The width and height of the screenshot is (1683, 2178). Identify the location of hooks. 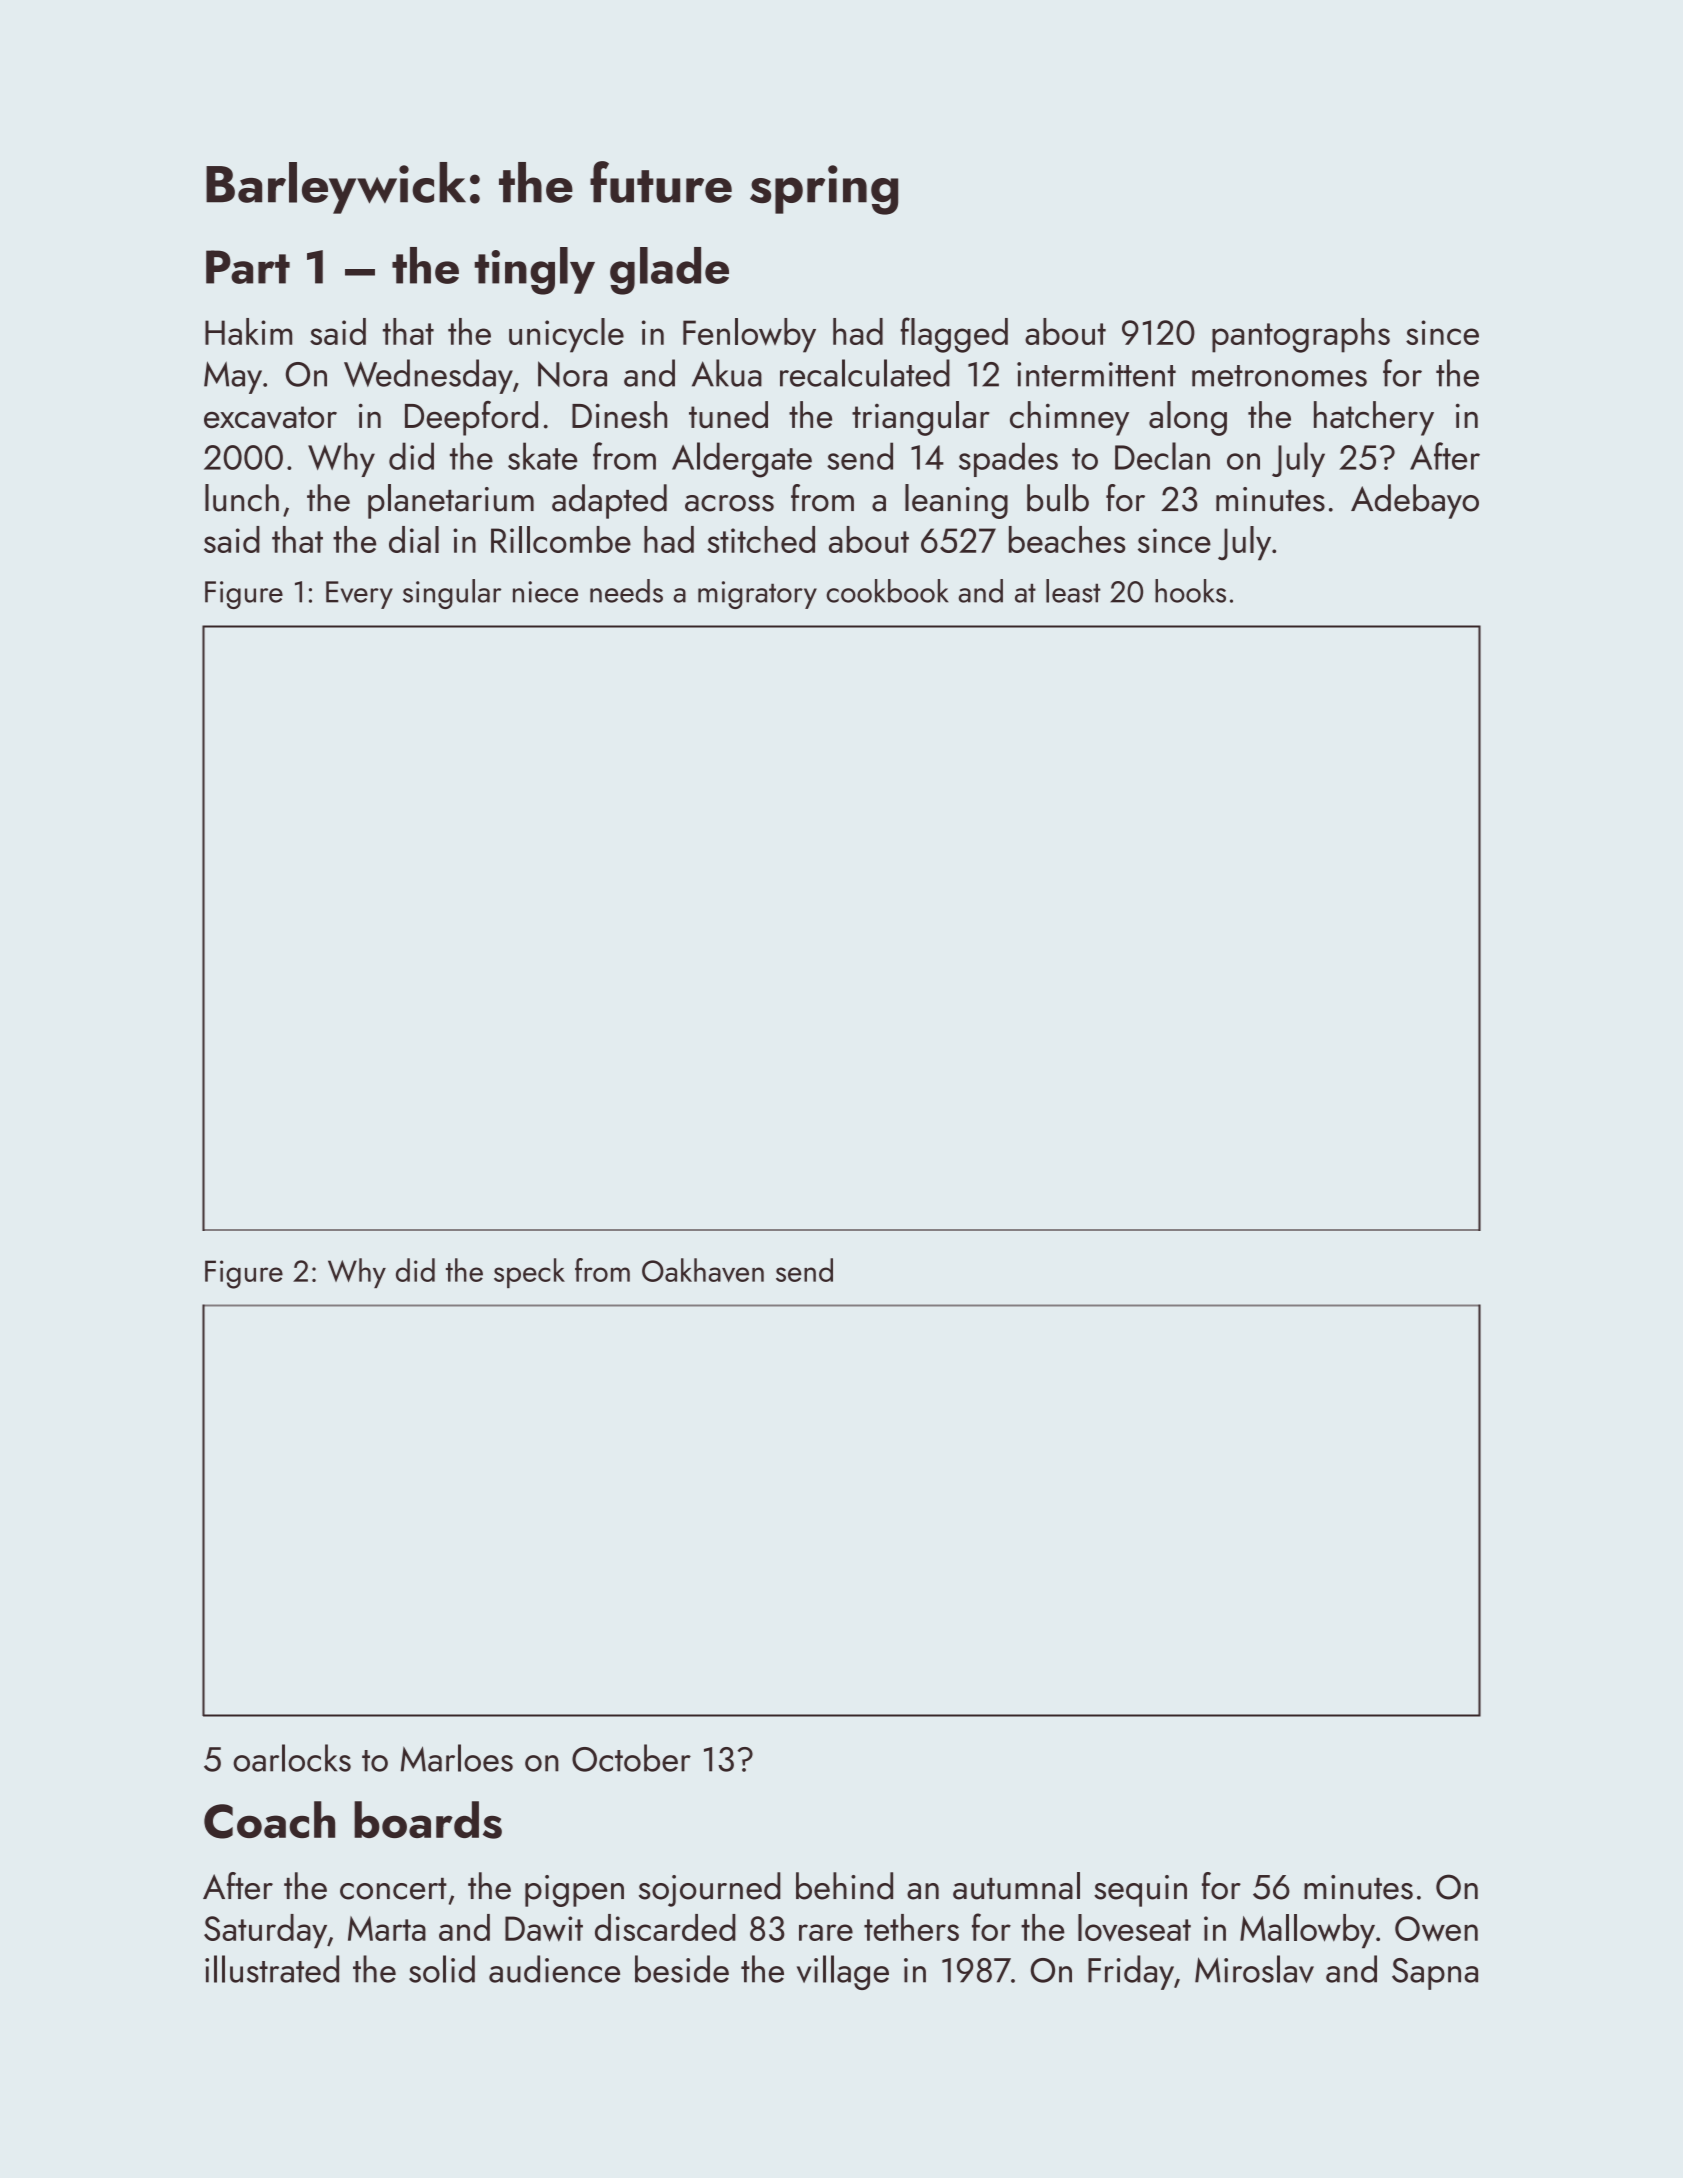
(1190, 591).
